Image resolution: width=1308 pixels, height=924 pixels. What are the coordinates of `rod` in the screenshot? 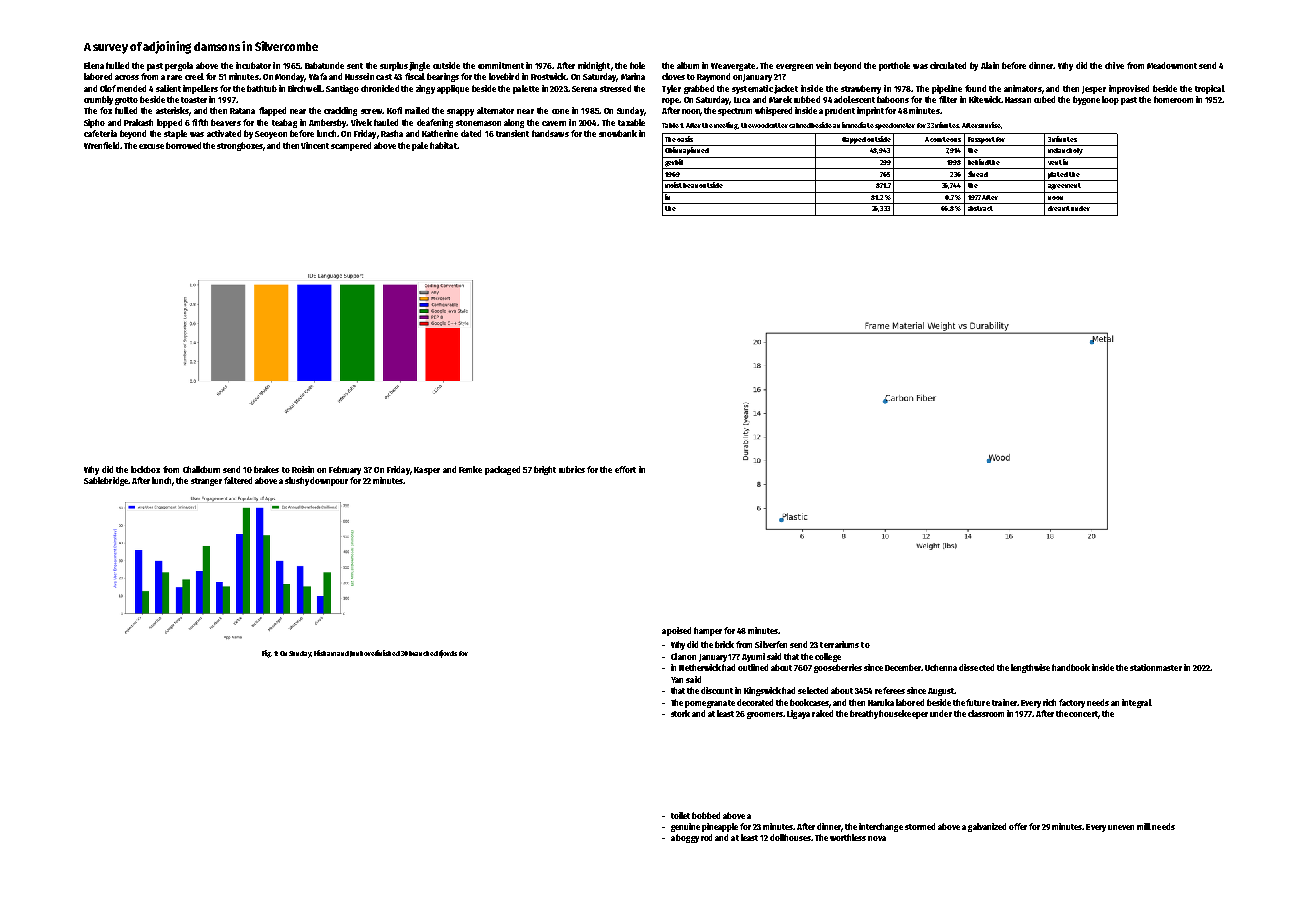 It's located at (706, 837).
